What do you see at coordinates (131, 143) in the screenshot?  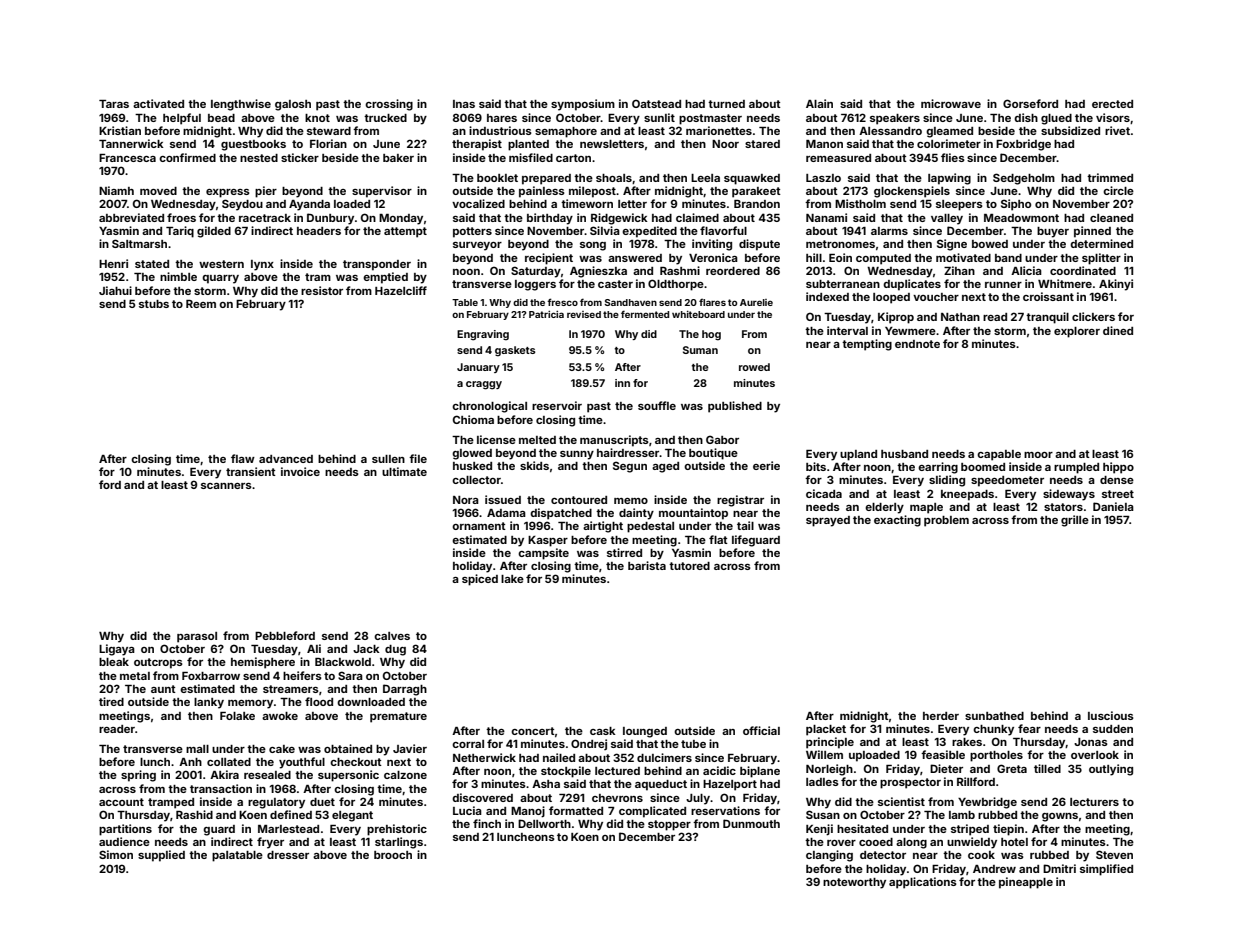 I see `Tannerwick` at bounding box center [131, 143].
